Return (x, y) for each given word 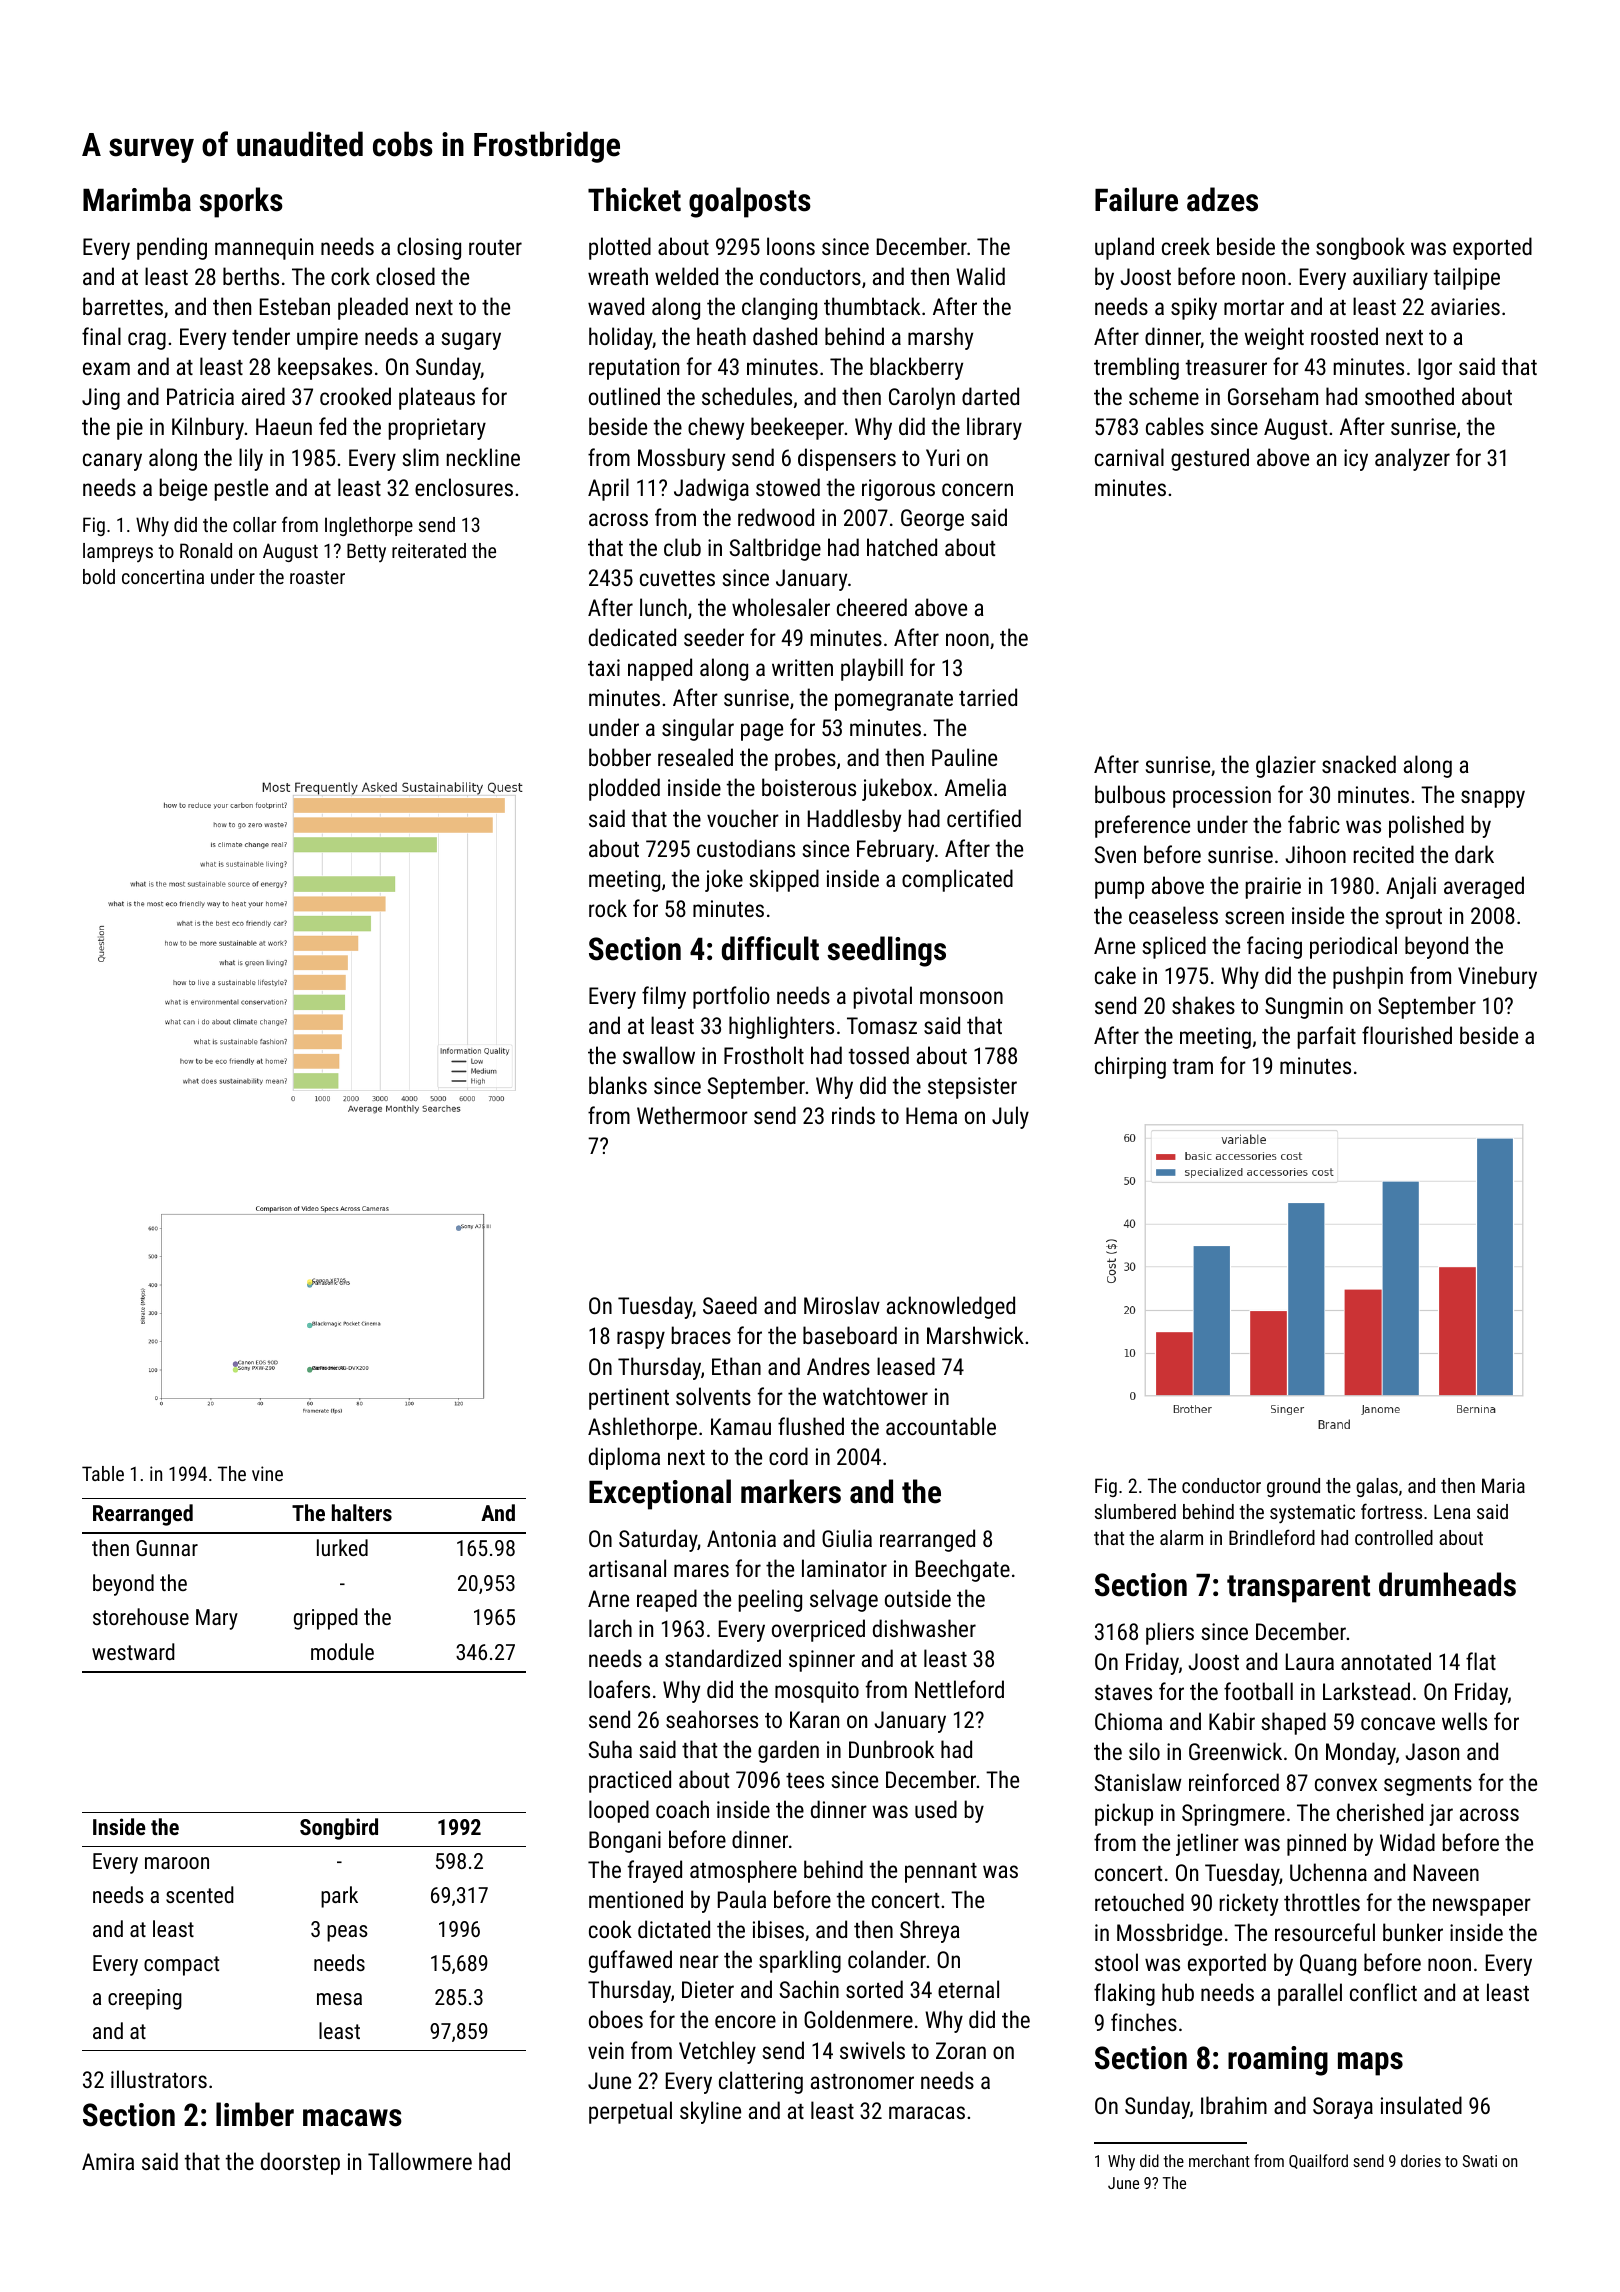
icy (1356, 460)
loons (791, 246)
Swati (1480, 2161)
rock (608, 908)
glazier (1286, 766)
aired (263, 396)
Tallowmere (420, 2161)
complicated (957, 880)
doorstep (300, 2163)
